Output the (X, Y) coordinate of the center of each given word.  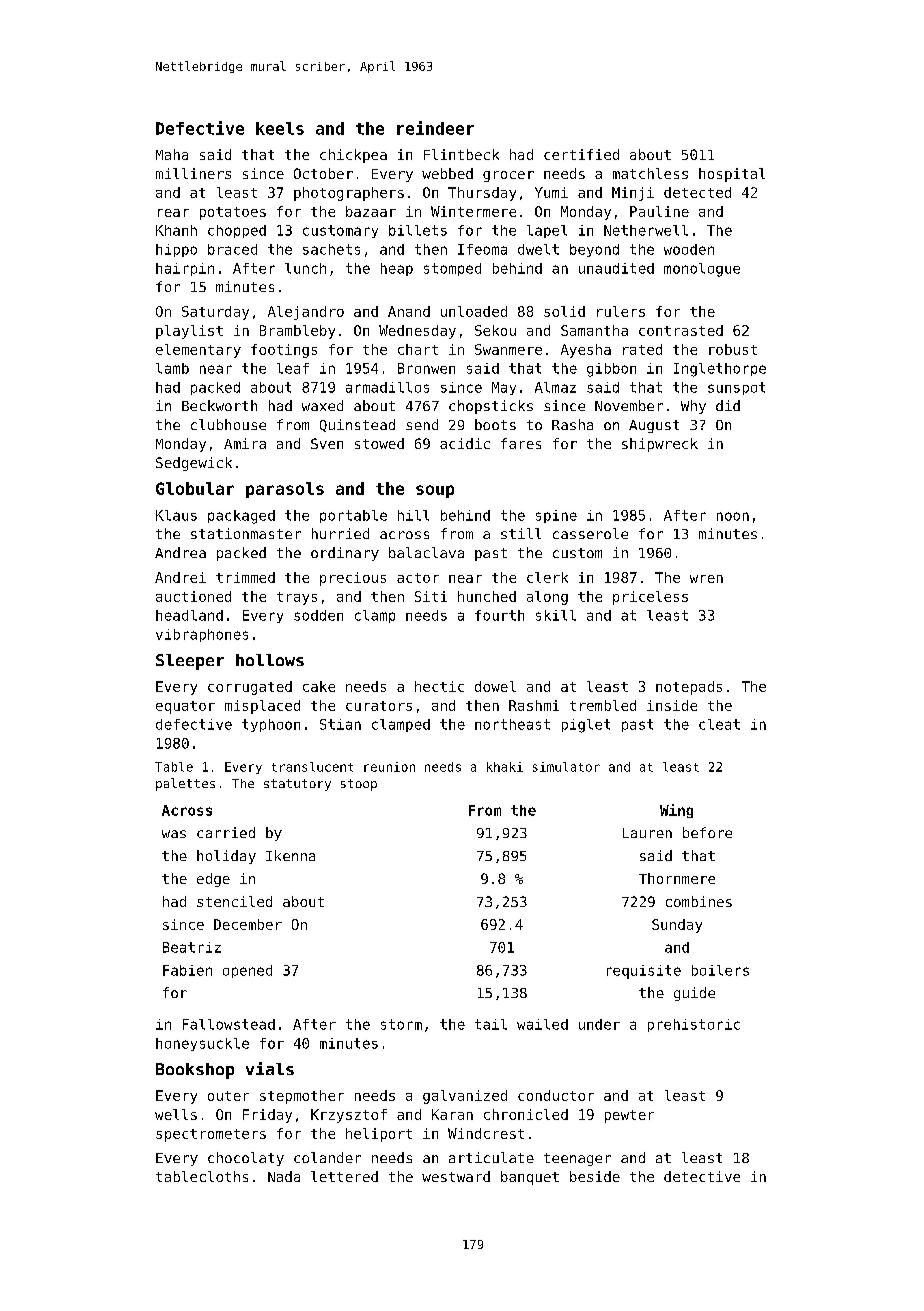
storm (401, 1024)
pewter (629, 1116)
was (174, 834)
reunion (389, 767)
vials (270, 1068)
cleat (719, 724)
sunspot (736, 388)
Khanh (176, 230)
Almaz (555, 387)
